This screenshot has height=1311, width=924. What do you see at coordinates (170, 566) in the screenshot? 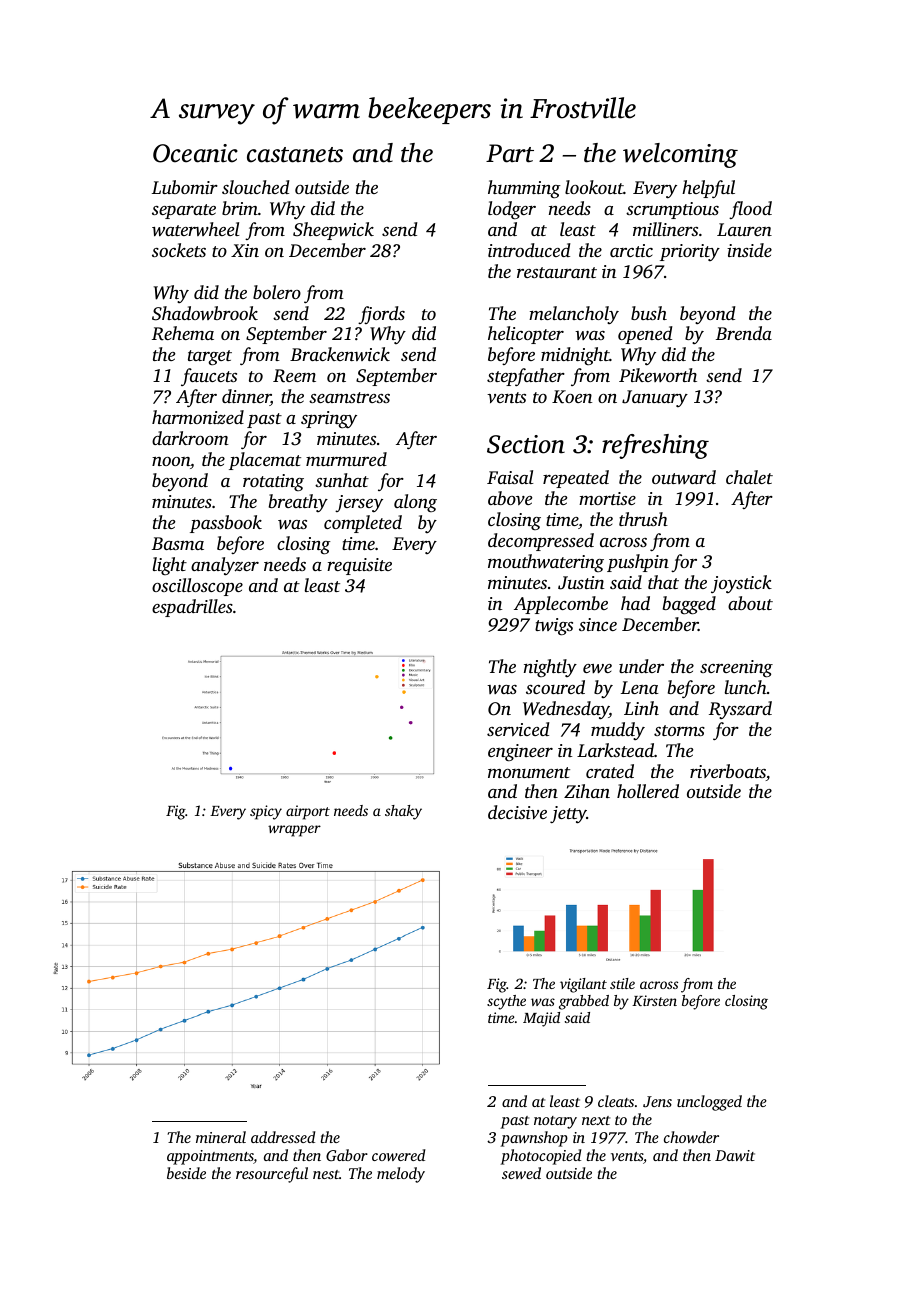
I see `light` at bounding box center [170, 566].
